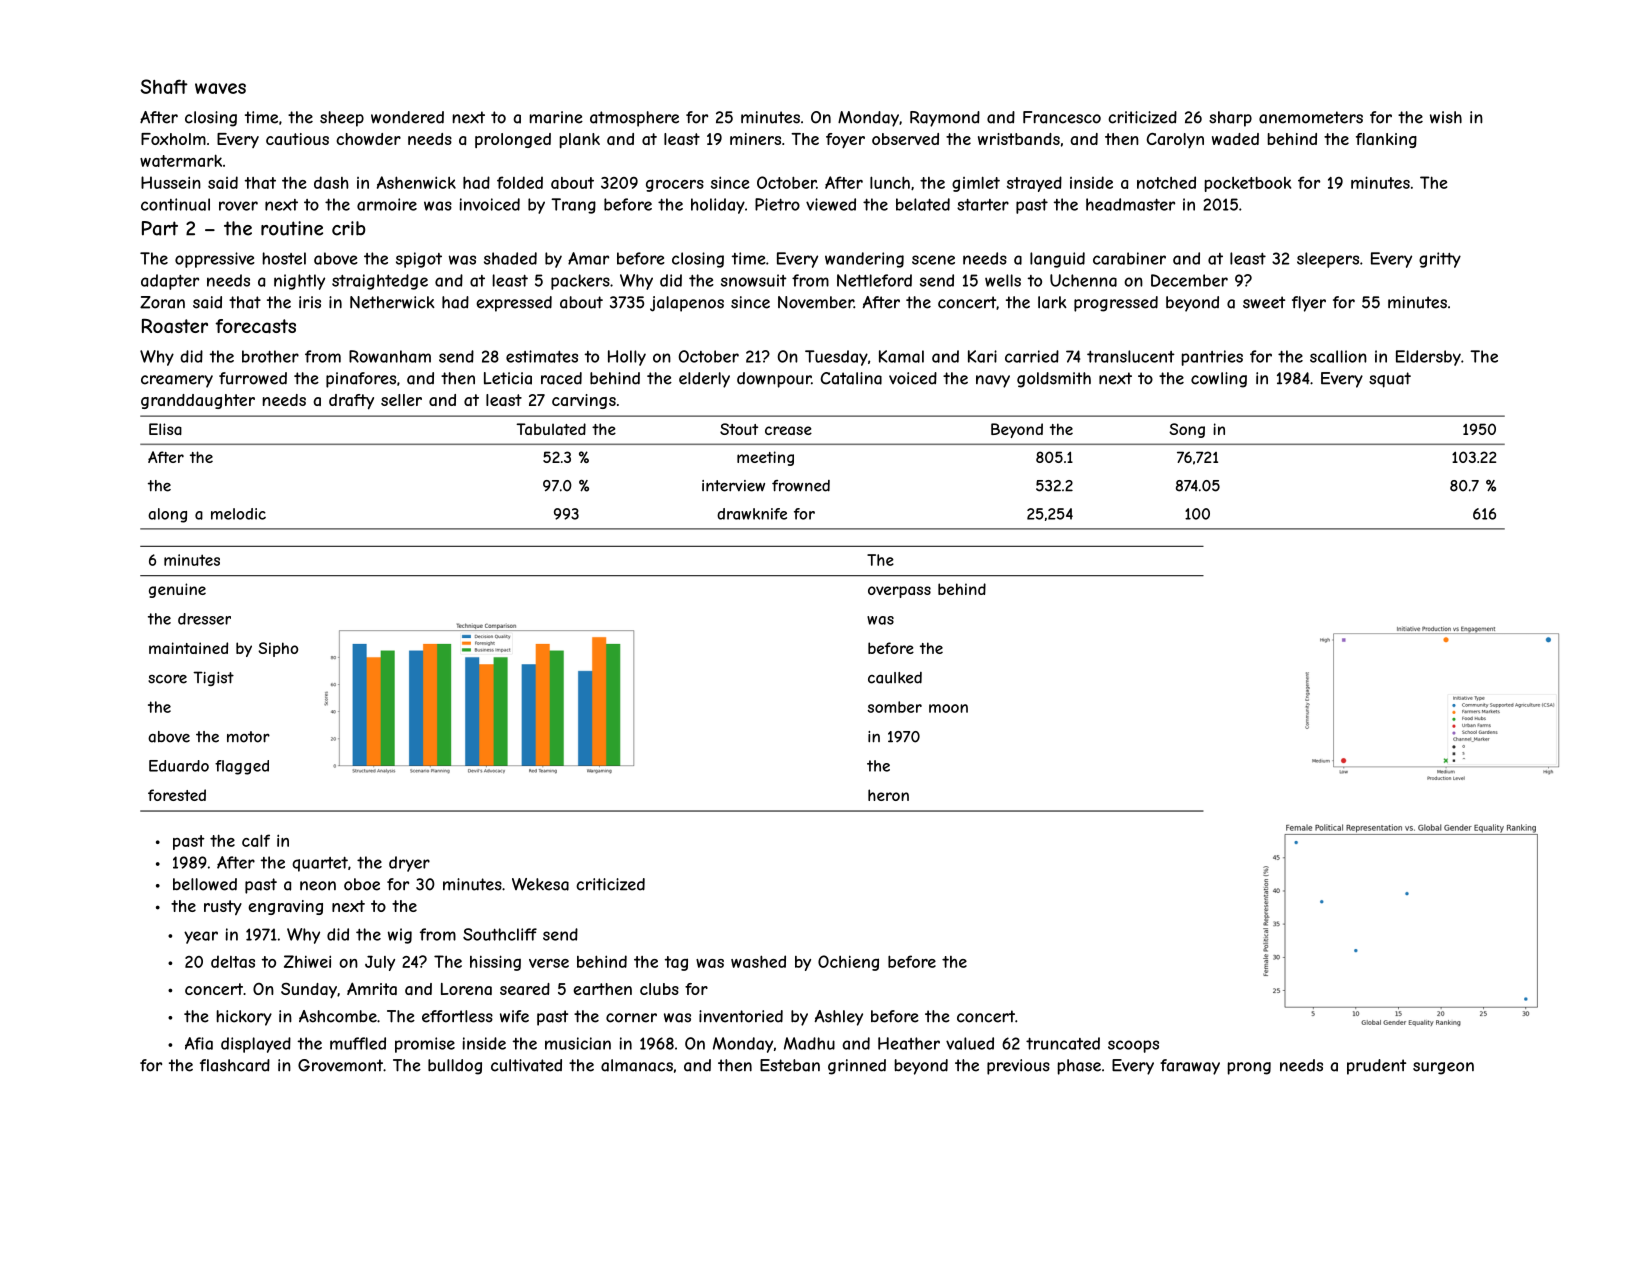 This screenshot has width=1645, height=1271. What do you see at coordinates (213, 678) in the screenshot?
I see `Tigist` at bounding box center [213, 678].
